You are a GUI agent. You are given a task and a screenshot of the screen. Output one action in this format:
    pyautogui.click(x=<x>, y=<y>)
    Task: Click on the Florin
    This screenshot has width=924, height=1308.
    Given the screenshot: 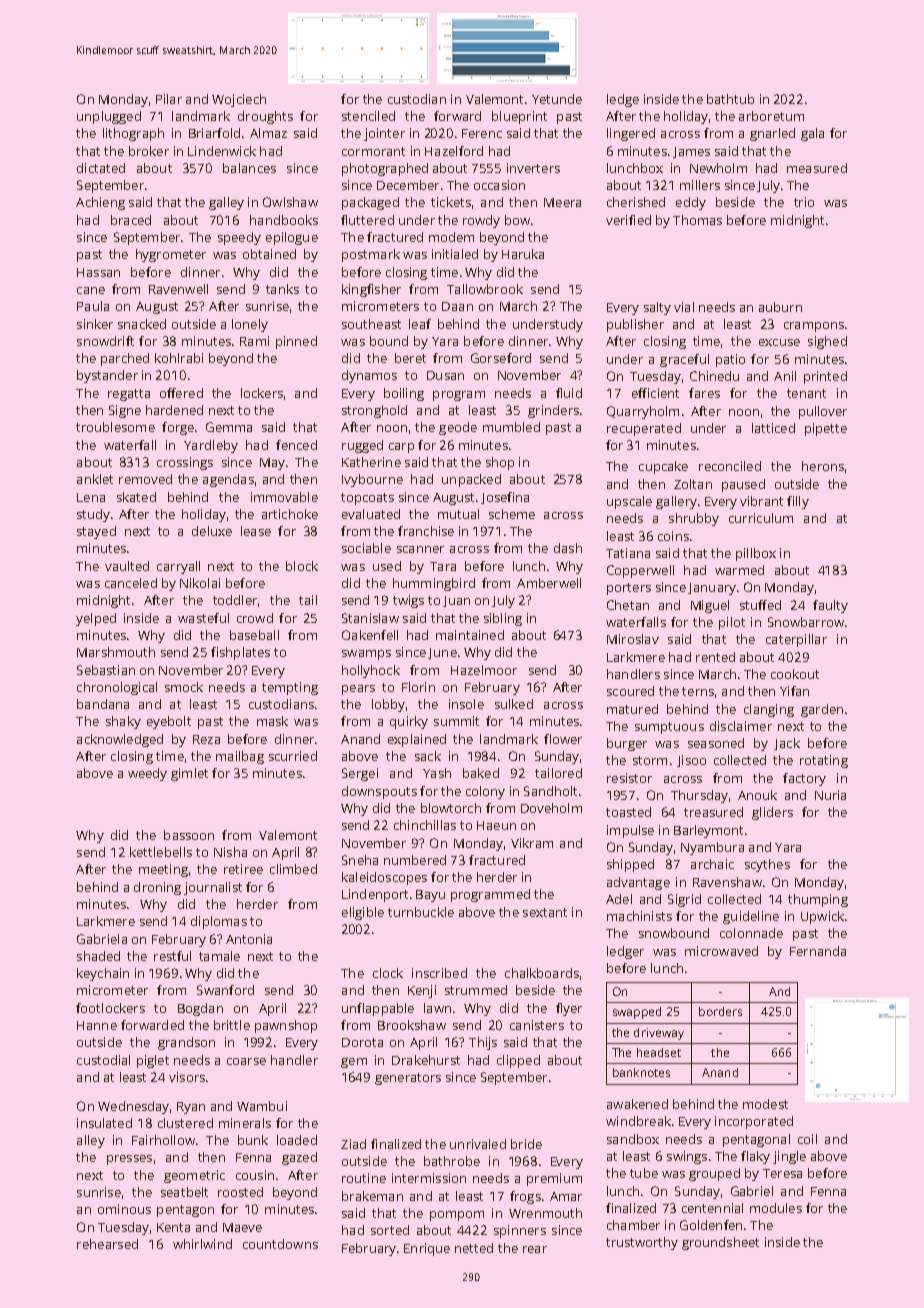 What is the action you would take?
    pyautogui.click(x=418, y=687)
